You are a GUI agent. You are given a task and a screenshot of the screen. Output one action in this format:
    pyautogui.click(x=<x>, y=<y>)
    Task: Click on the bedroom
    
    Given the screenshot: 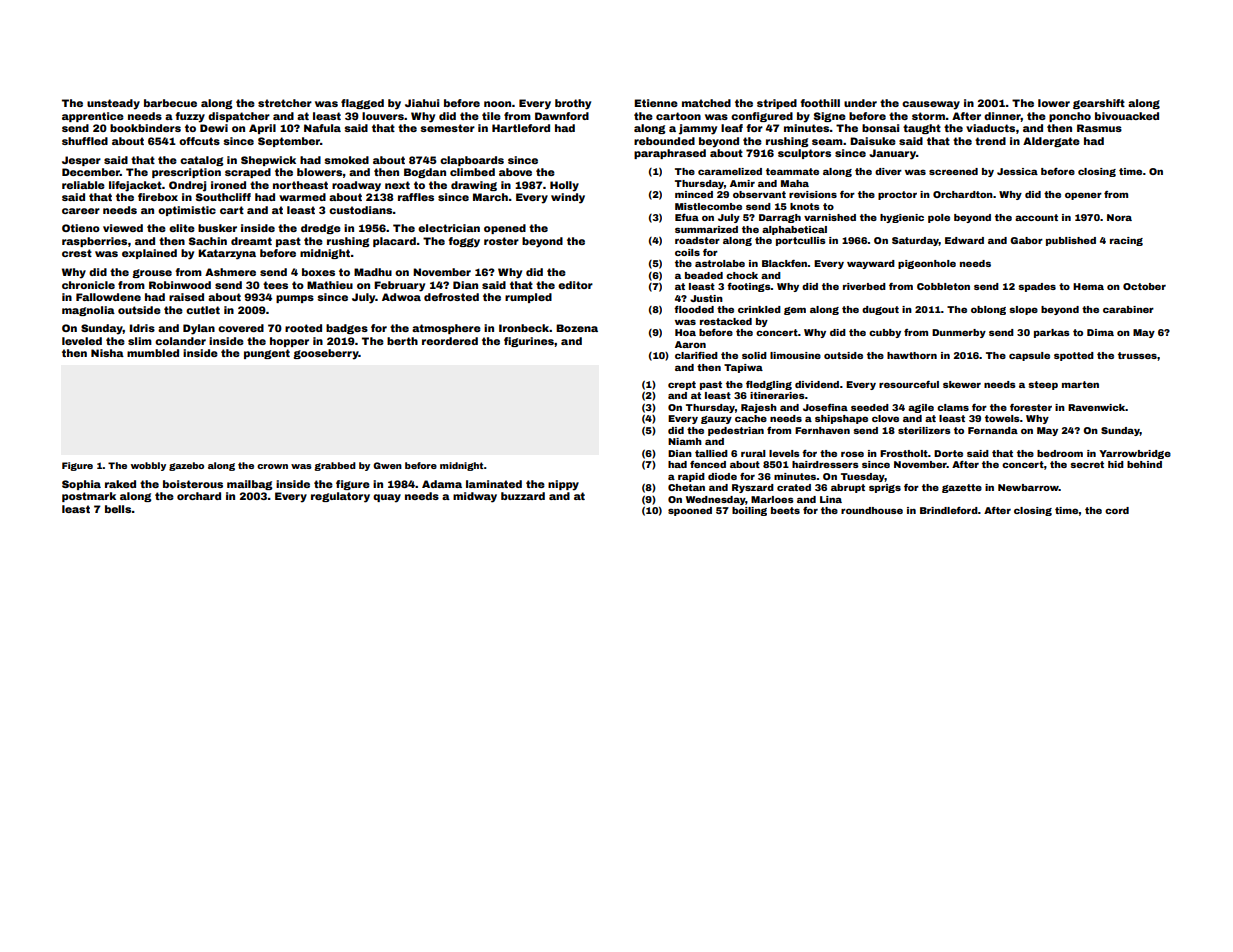 What is the action you would take?
    pyautogui.click(x=1060, y=453)
